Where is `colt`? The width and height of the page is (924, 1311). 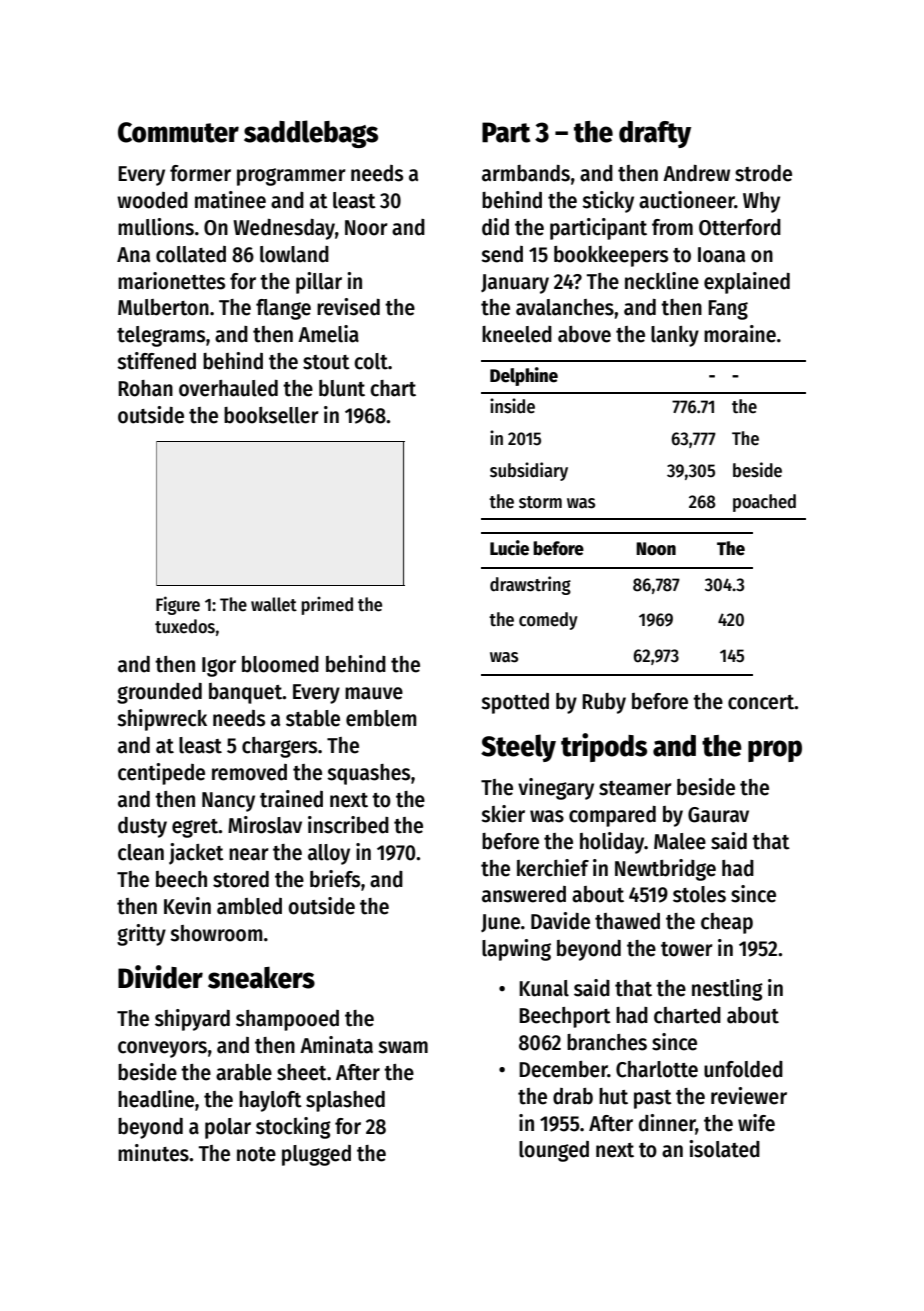 colt is located at coordinates (371, 361).
